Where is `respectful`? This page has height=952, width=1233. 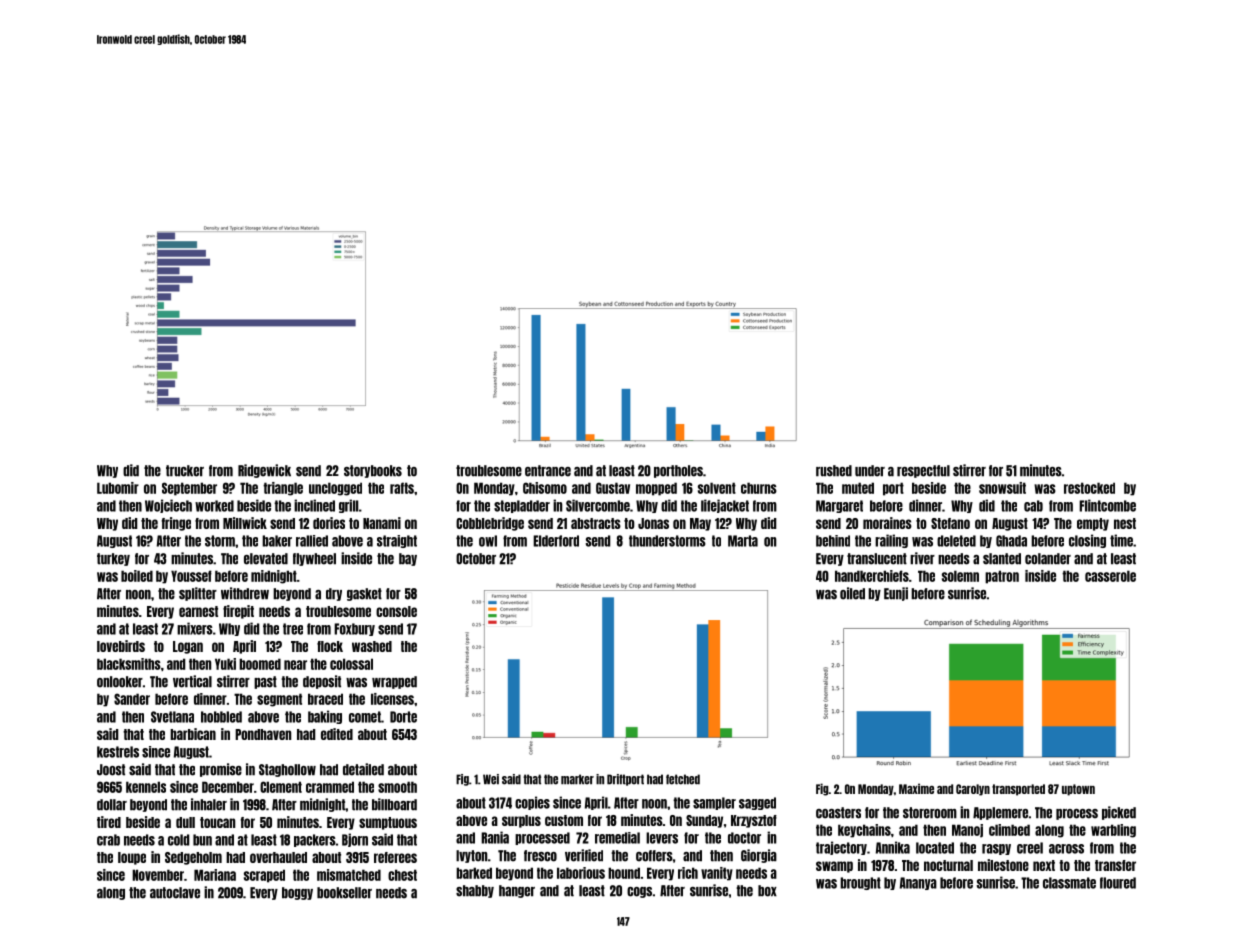 respectful is located at coordinates (923, 471).
